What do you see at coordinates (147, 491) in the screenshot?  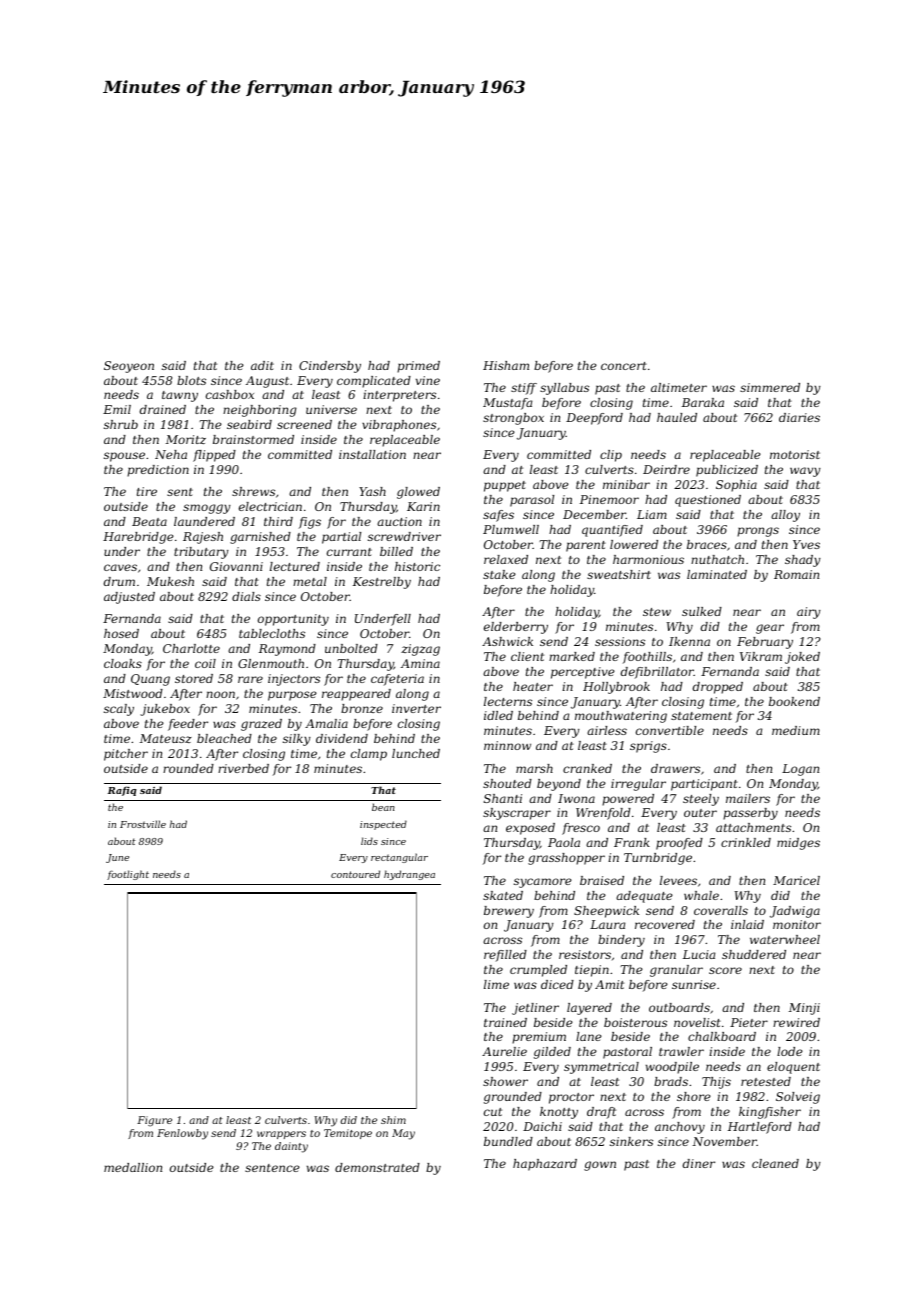 I see `tire` at bounding box center [147, 491].
